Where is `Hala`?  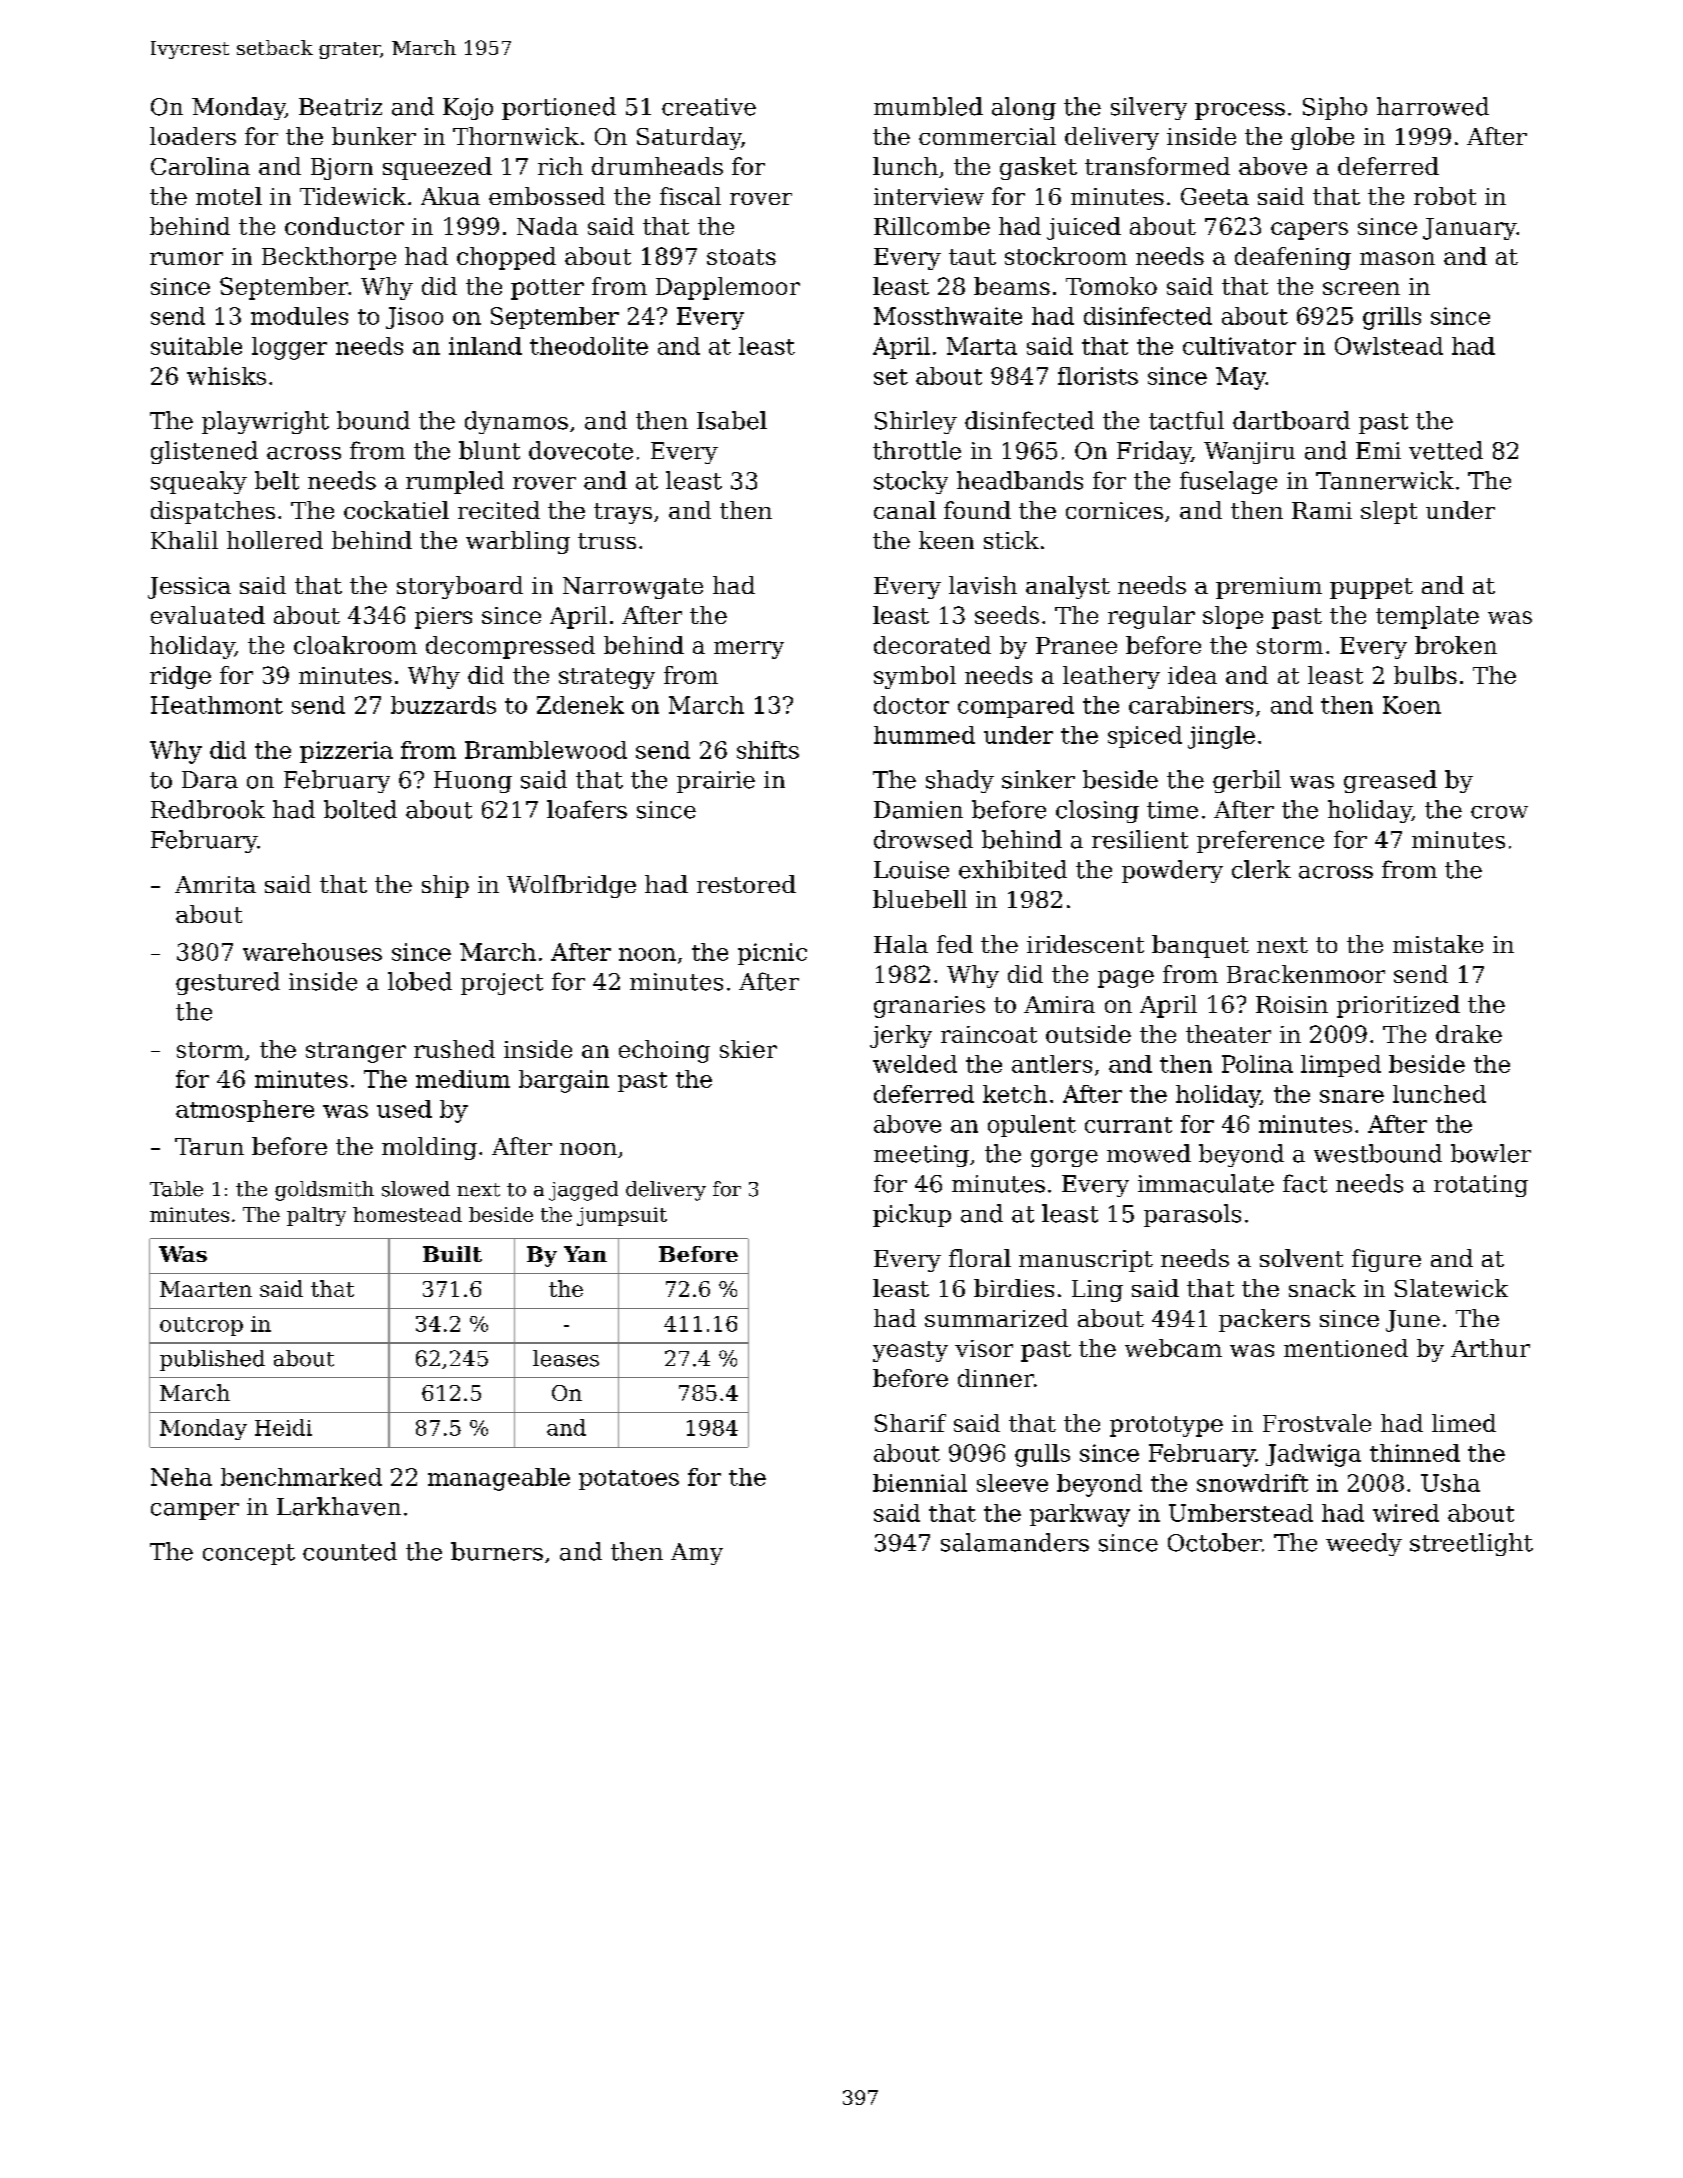
Hala is located at coordinates (901, 944).
